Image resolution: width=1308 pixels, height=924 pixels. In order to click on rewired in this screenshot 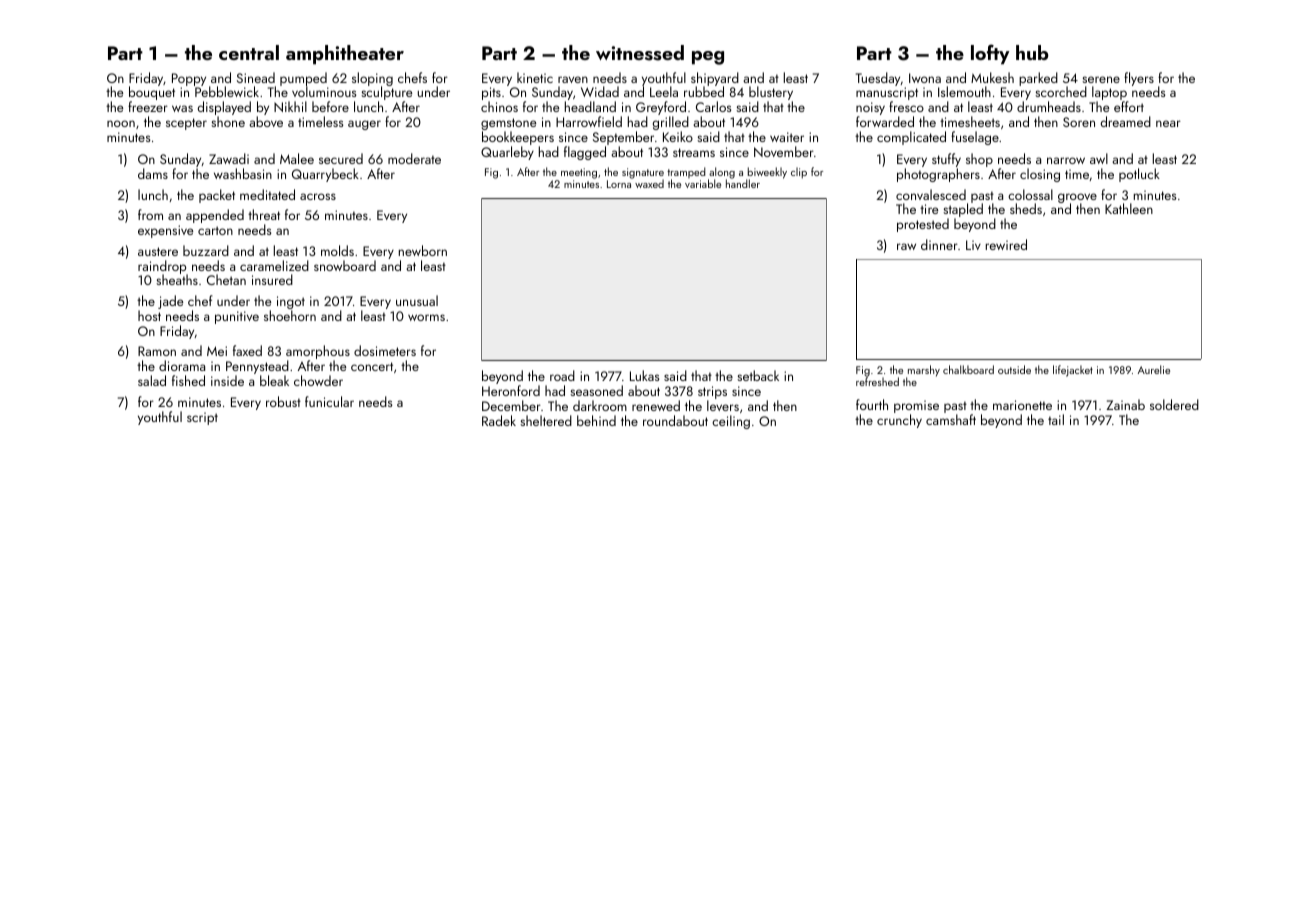, I will do `click(1006, 244)`.
